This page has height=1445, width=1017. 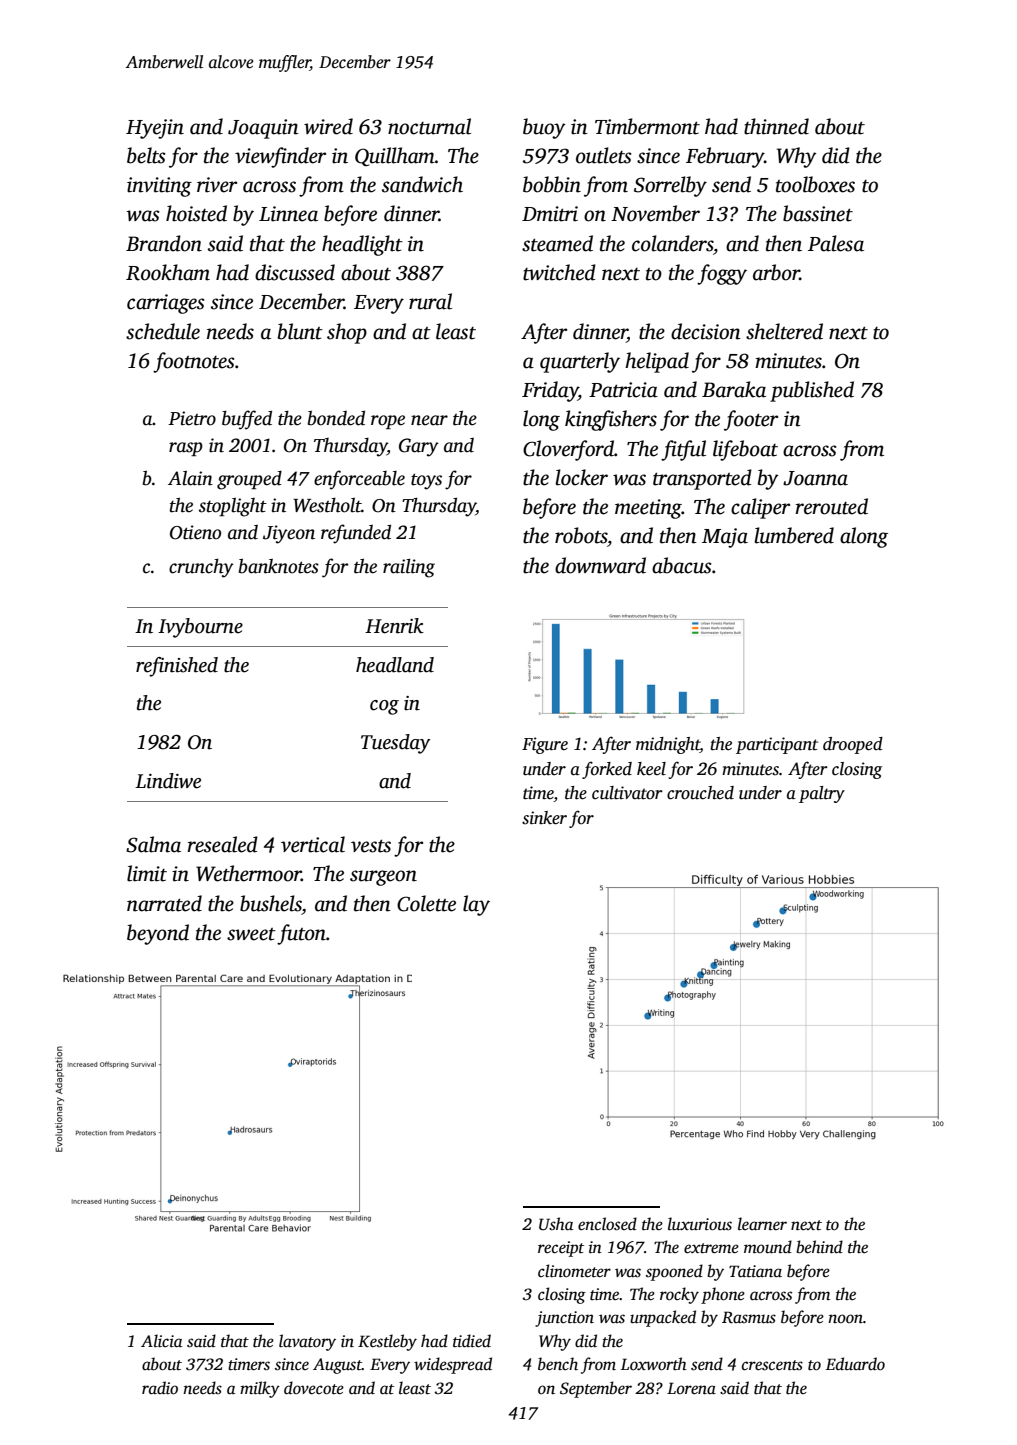 I want to click on crouched, so click(x=700, y=793).
